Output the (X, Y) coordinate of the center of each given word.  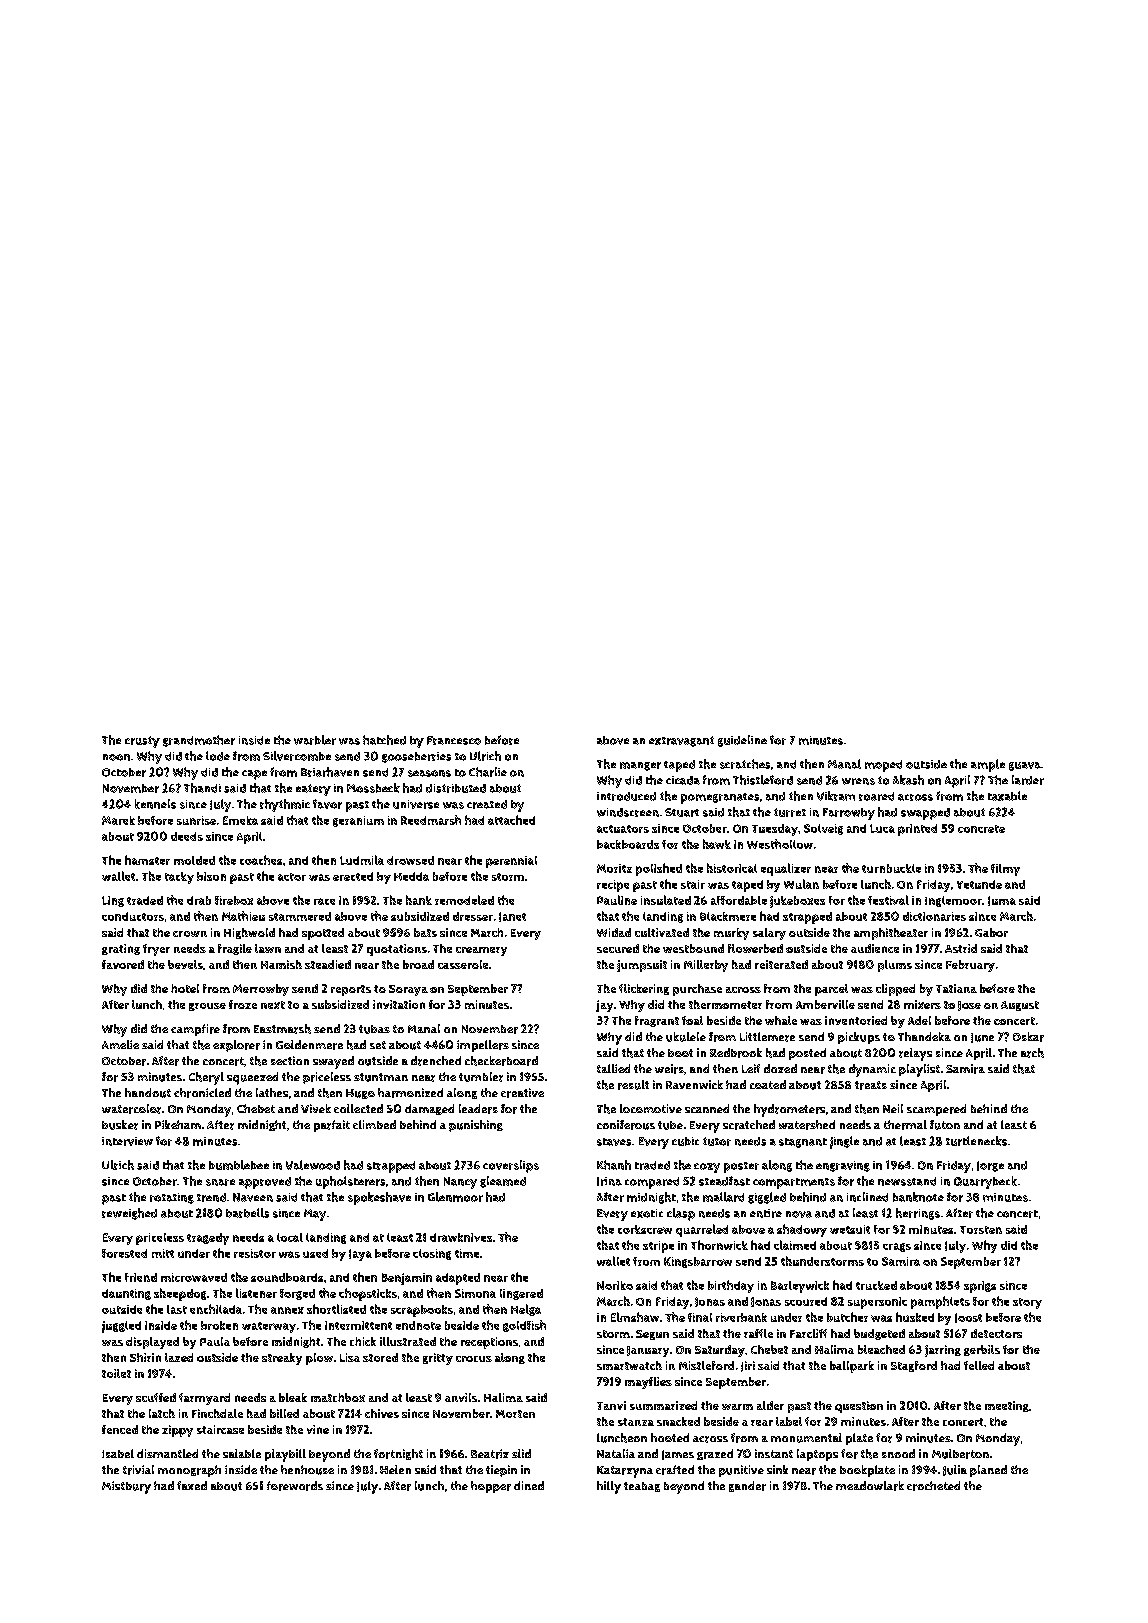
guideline (742, 741)
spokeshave (379, 1198)
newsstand (907, 1181)
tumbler (481, 1077)
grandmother (199, 741)
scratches (745, 764)
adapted (458, 1279)
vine (318, 1429)
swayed (333, 1062)
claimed (795, 1245)
